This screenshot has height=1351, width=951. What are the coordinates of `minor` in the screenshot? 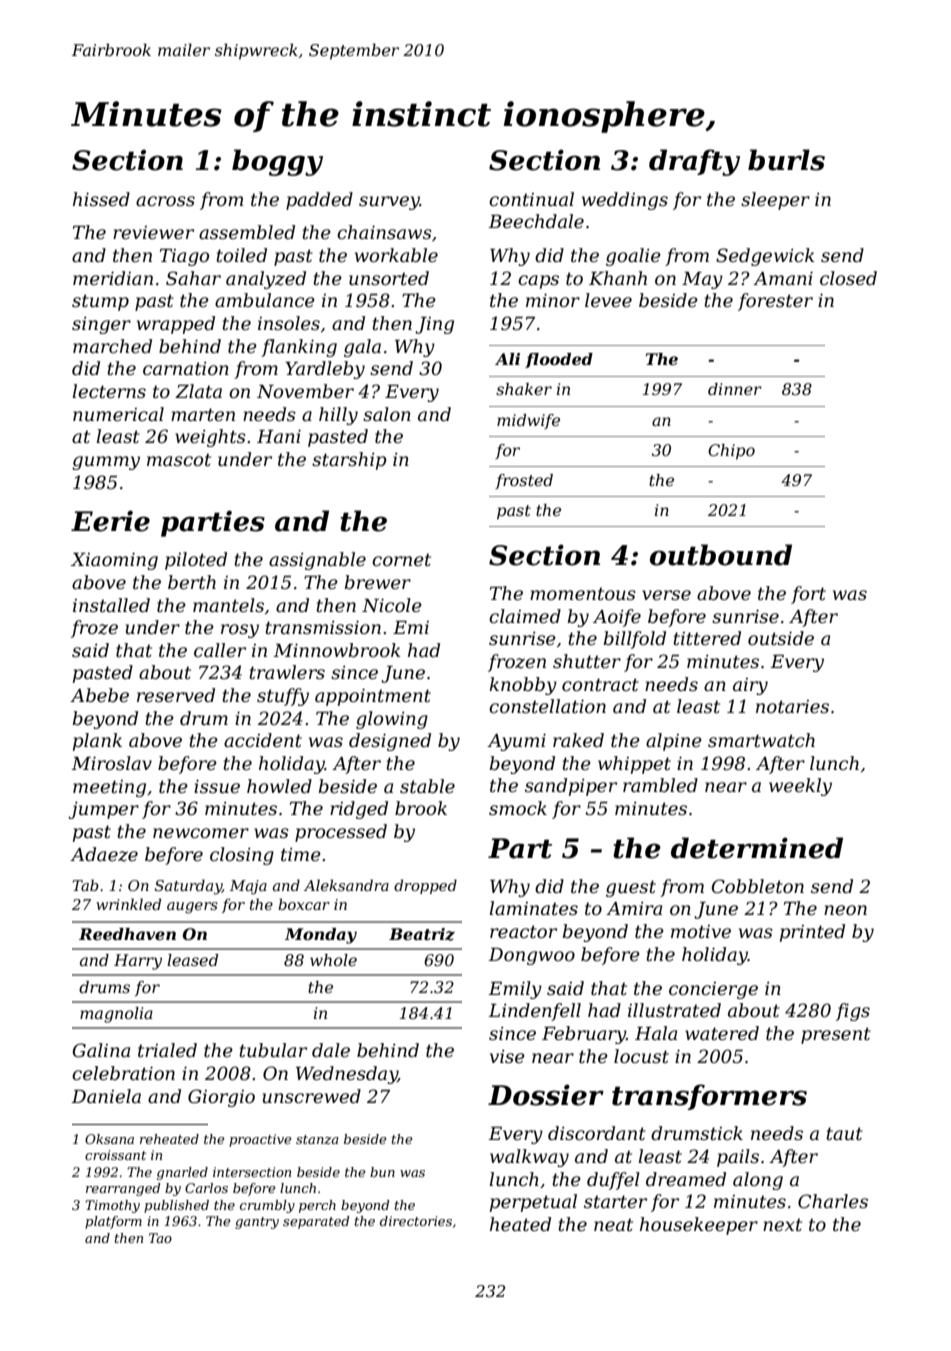 It's located at (553, 301).
